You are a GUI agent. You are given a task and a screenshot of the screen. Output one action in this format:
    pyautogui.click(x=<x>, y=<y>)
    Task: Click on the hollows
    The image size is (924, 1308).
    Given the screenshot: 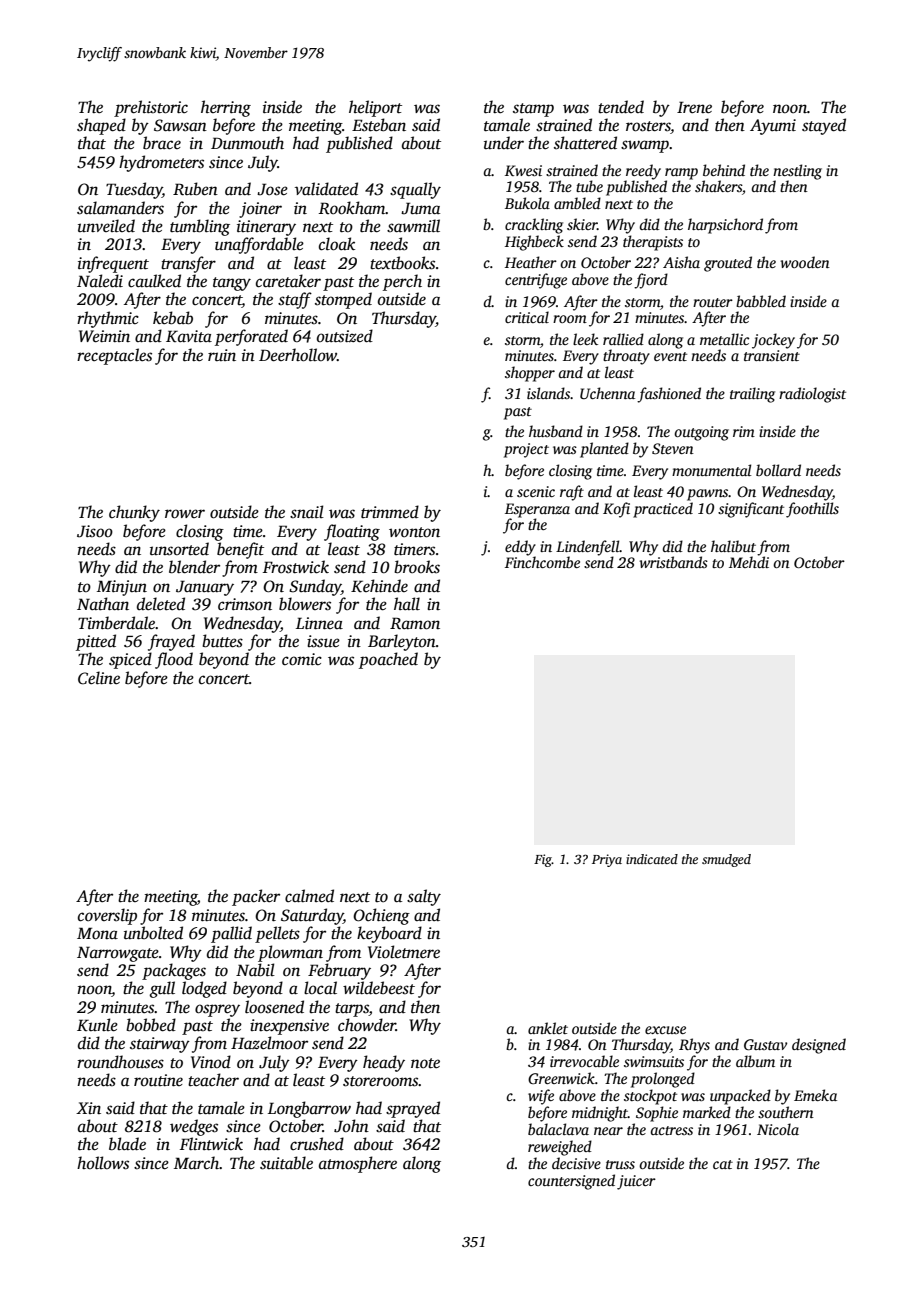 What is the action you would take?
    pyautogui.click(x=103, y=1163)
